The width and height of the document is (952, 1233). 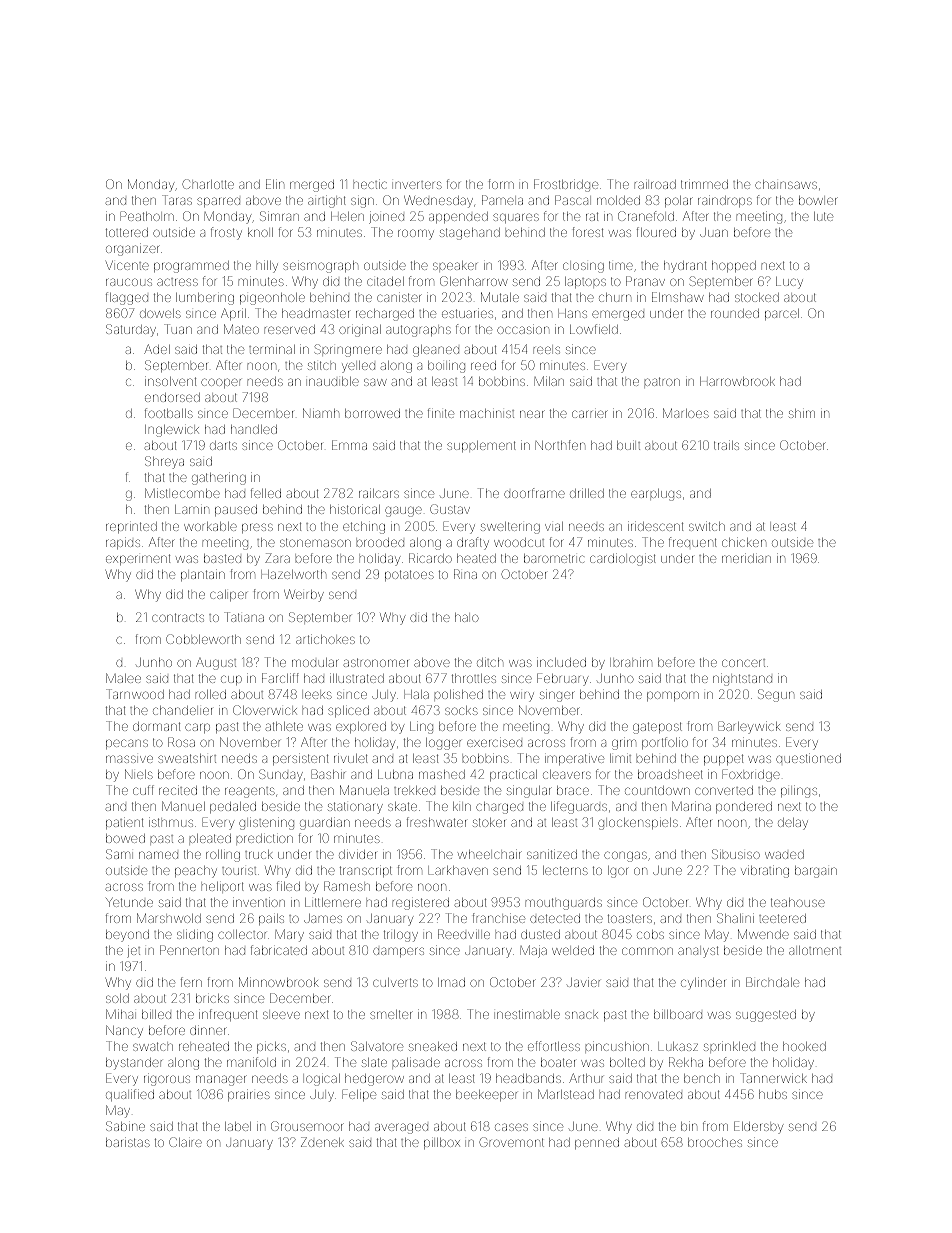 I want to click on averaged, so click(x=401, y=1128).
